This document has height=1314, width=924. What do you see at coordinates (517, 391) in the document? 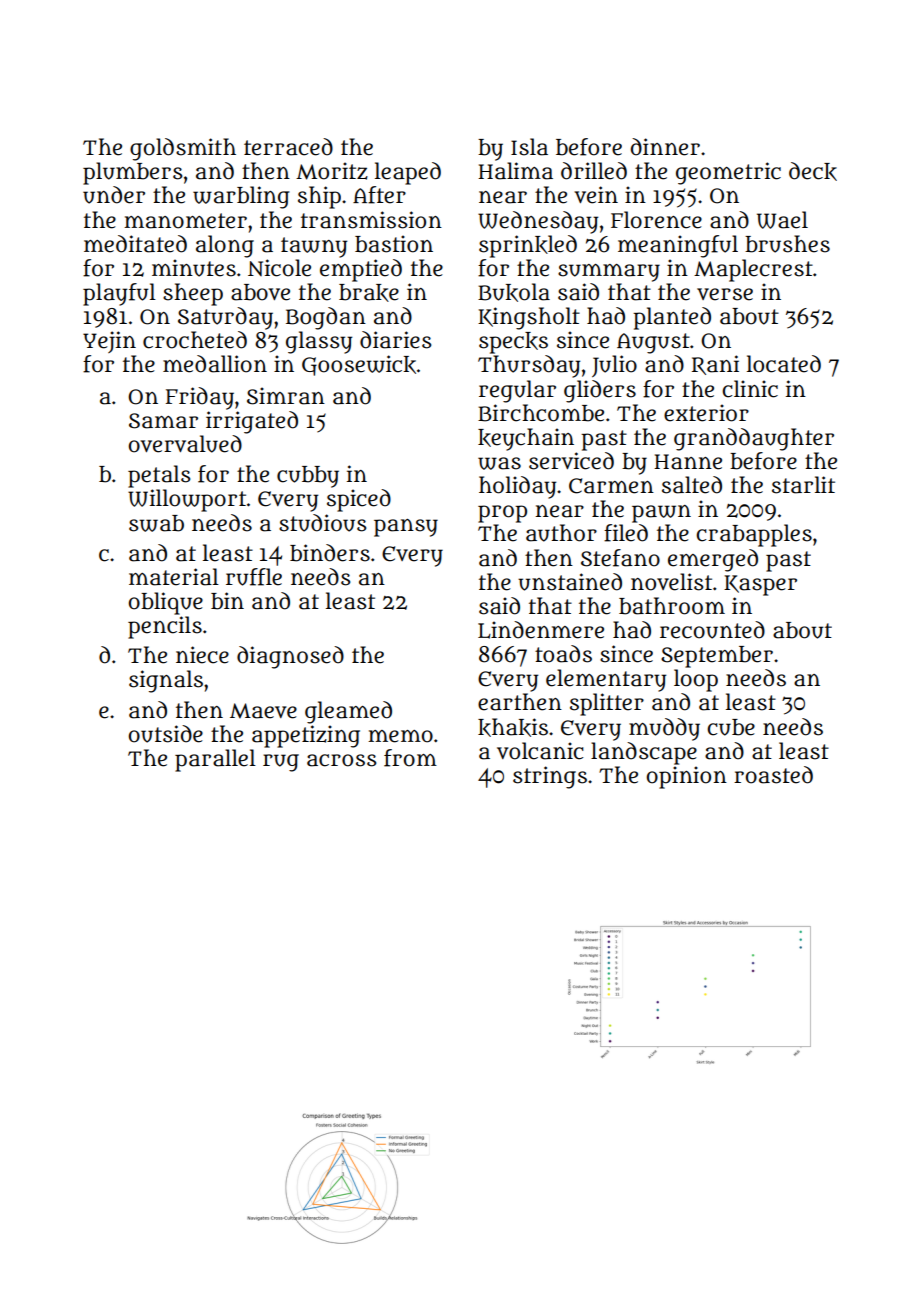
I see `regular` at bounding box center [517, 391].
